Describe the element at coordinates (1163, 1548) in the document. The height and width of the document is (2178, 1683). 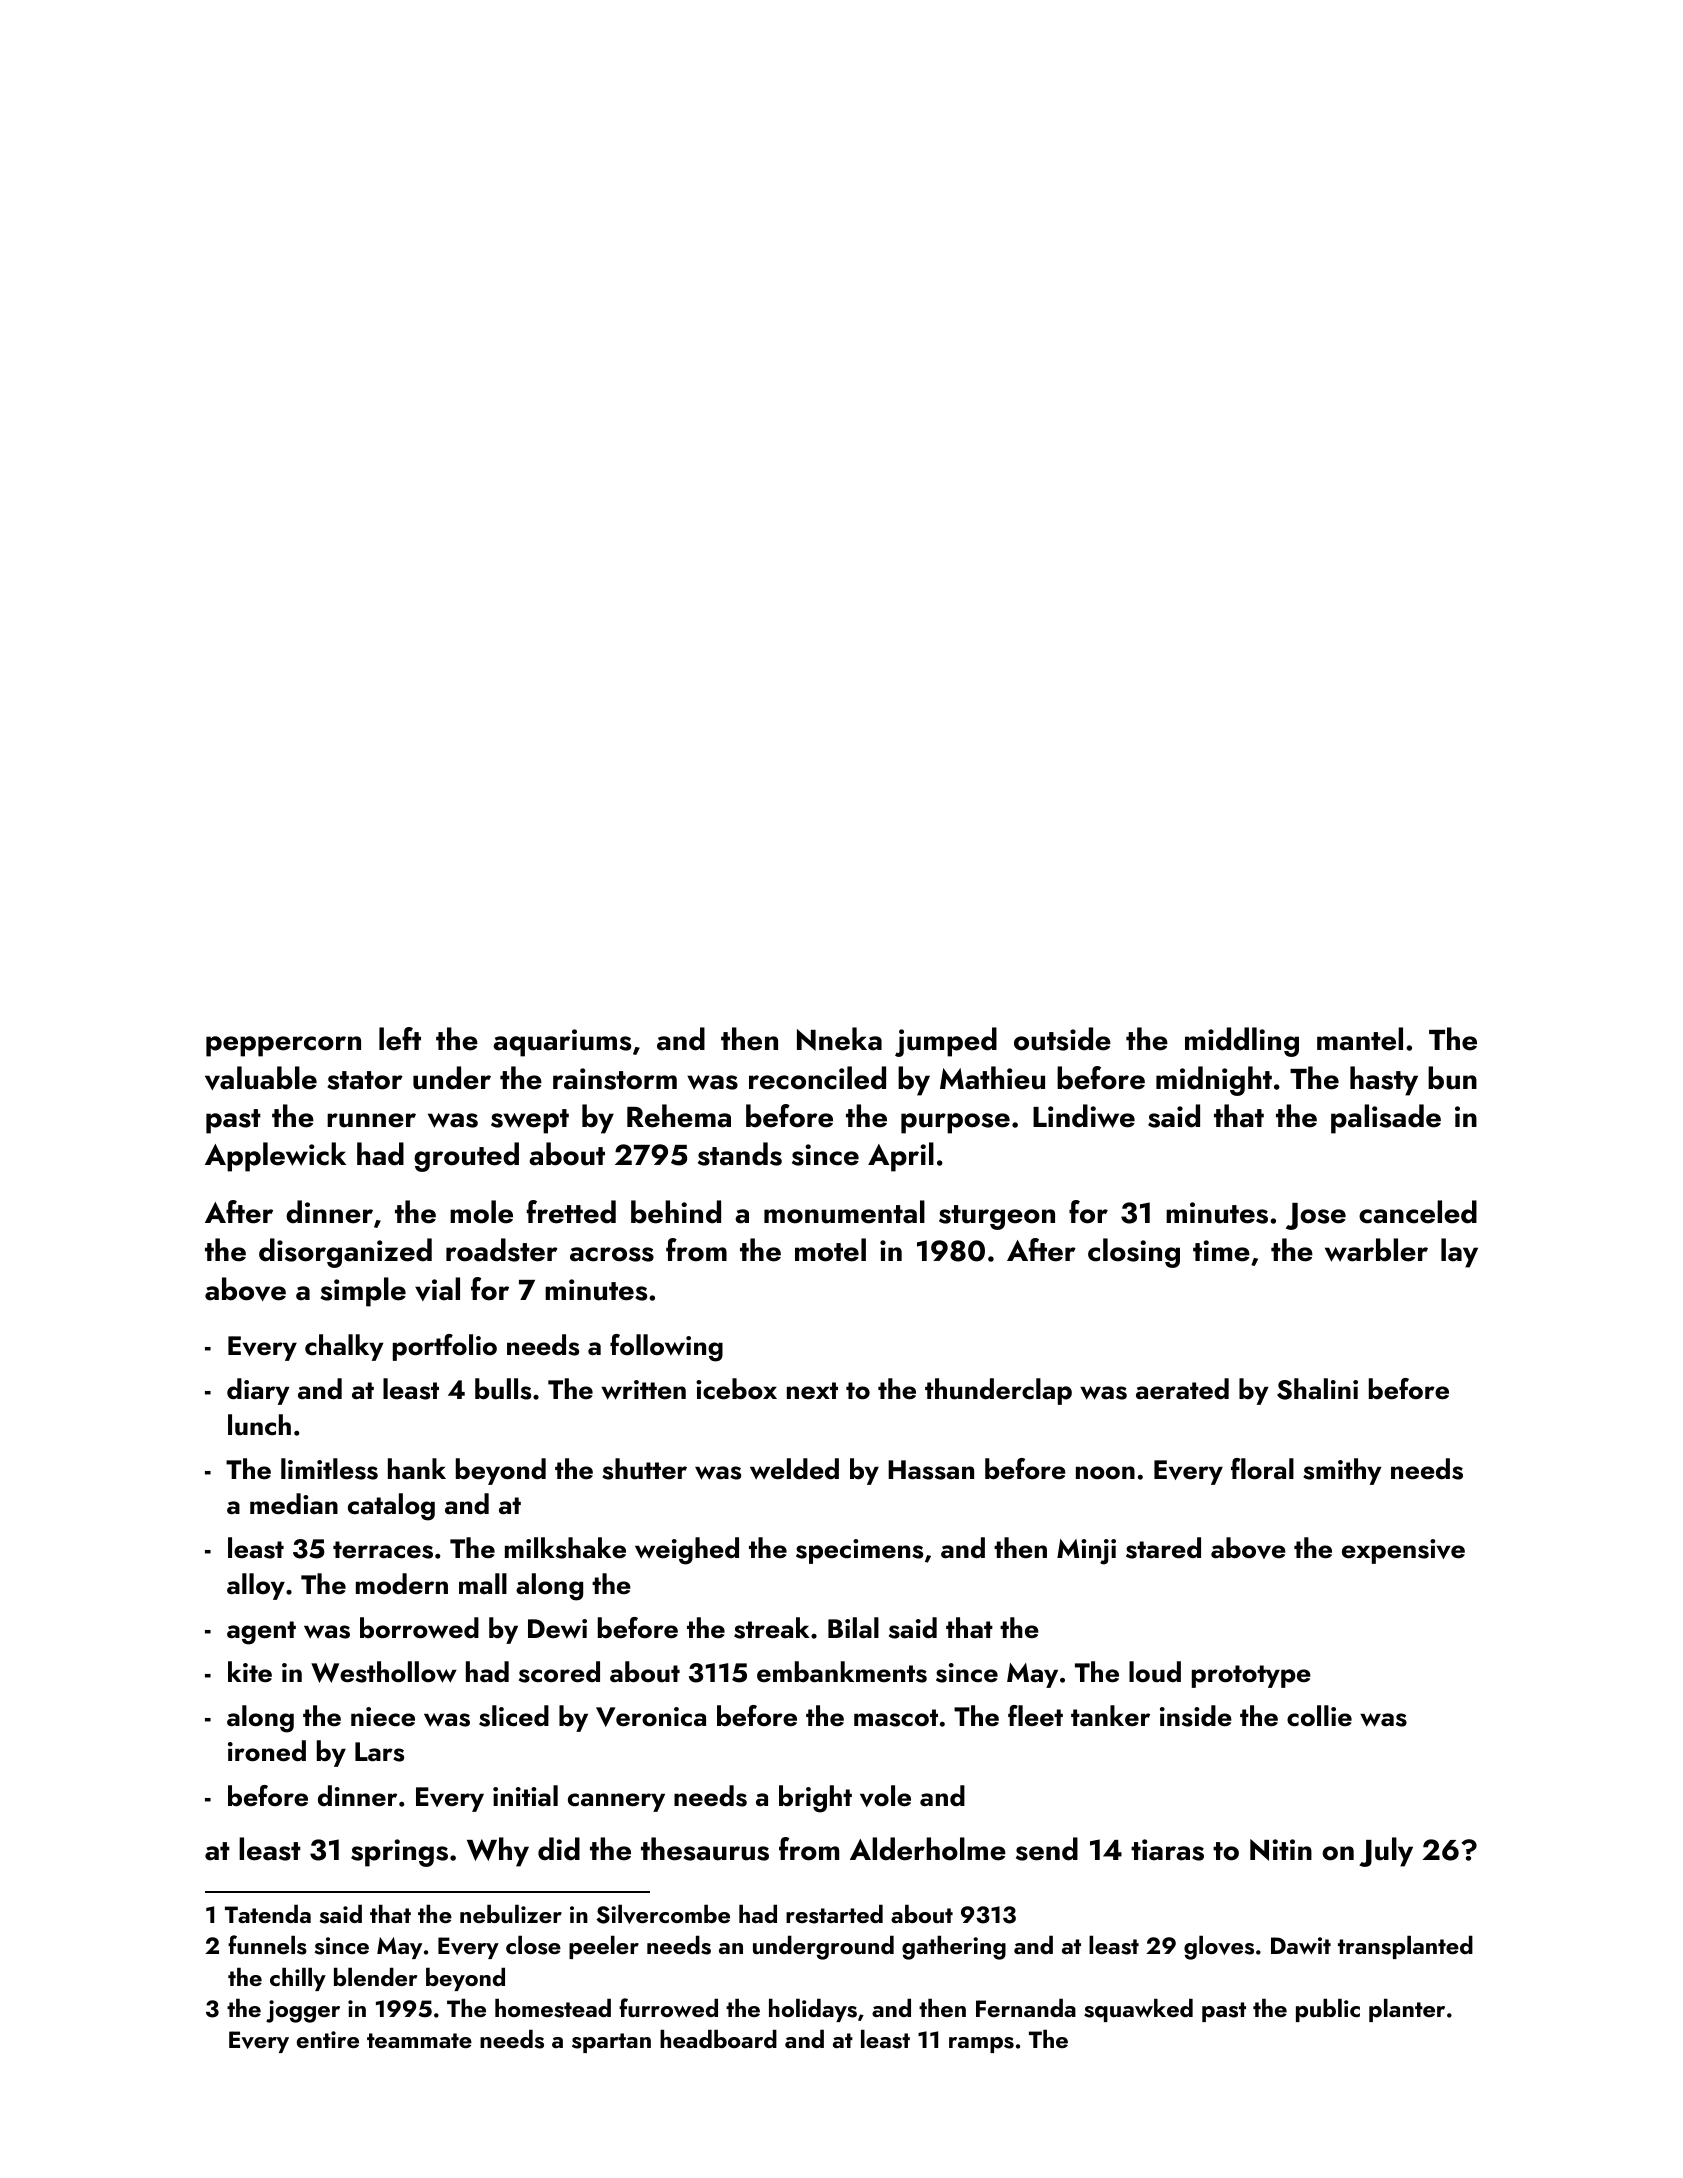
I see `stared` at that location.
